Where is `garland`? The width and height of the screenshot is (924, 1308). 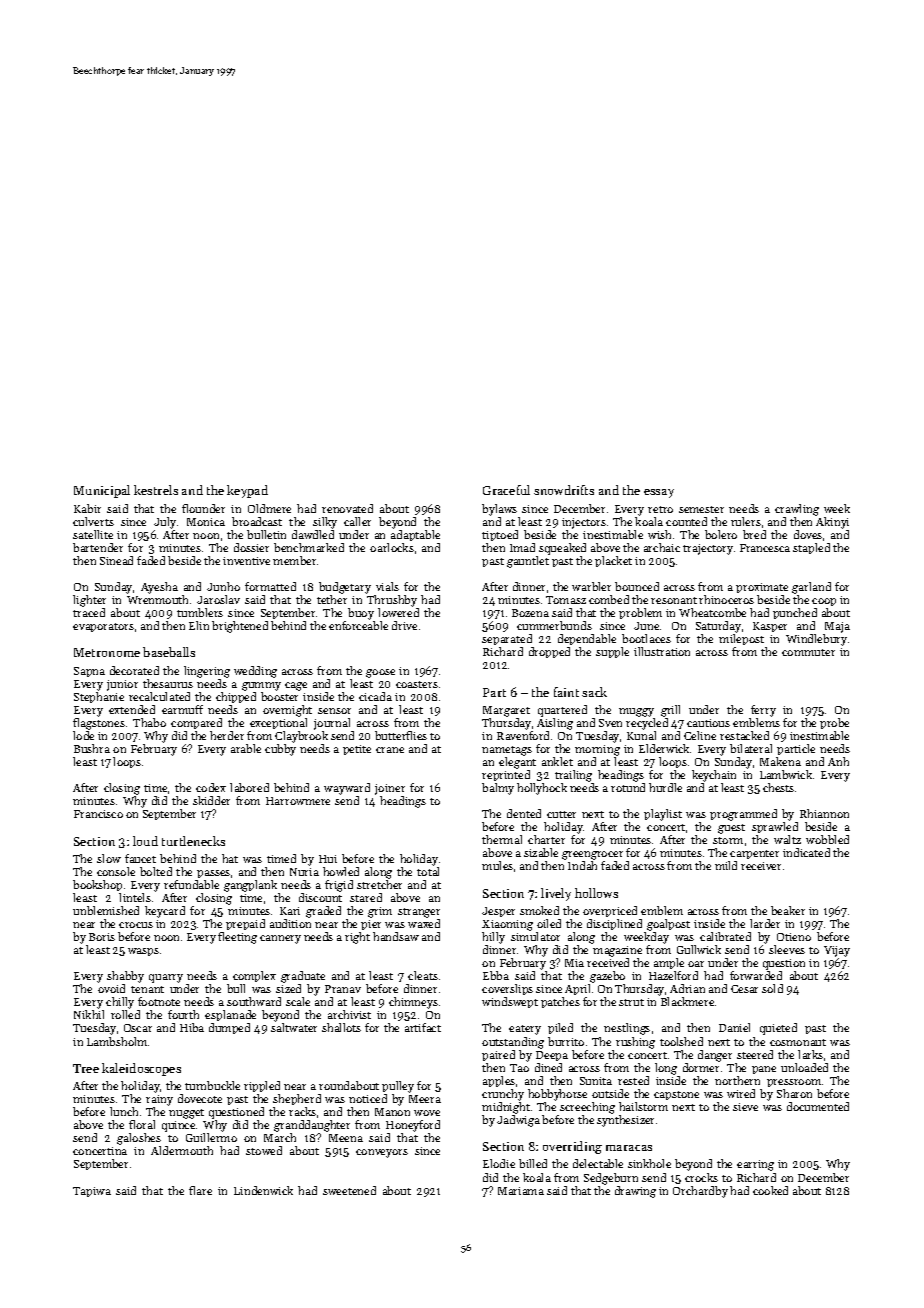
garland is located at coordinates (811, 588).
